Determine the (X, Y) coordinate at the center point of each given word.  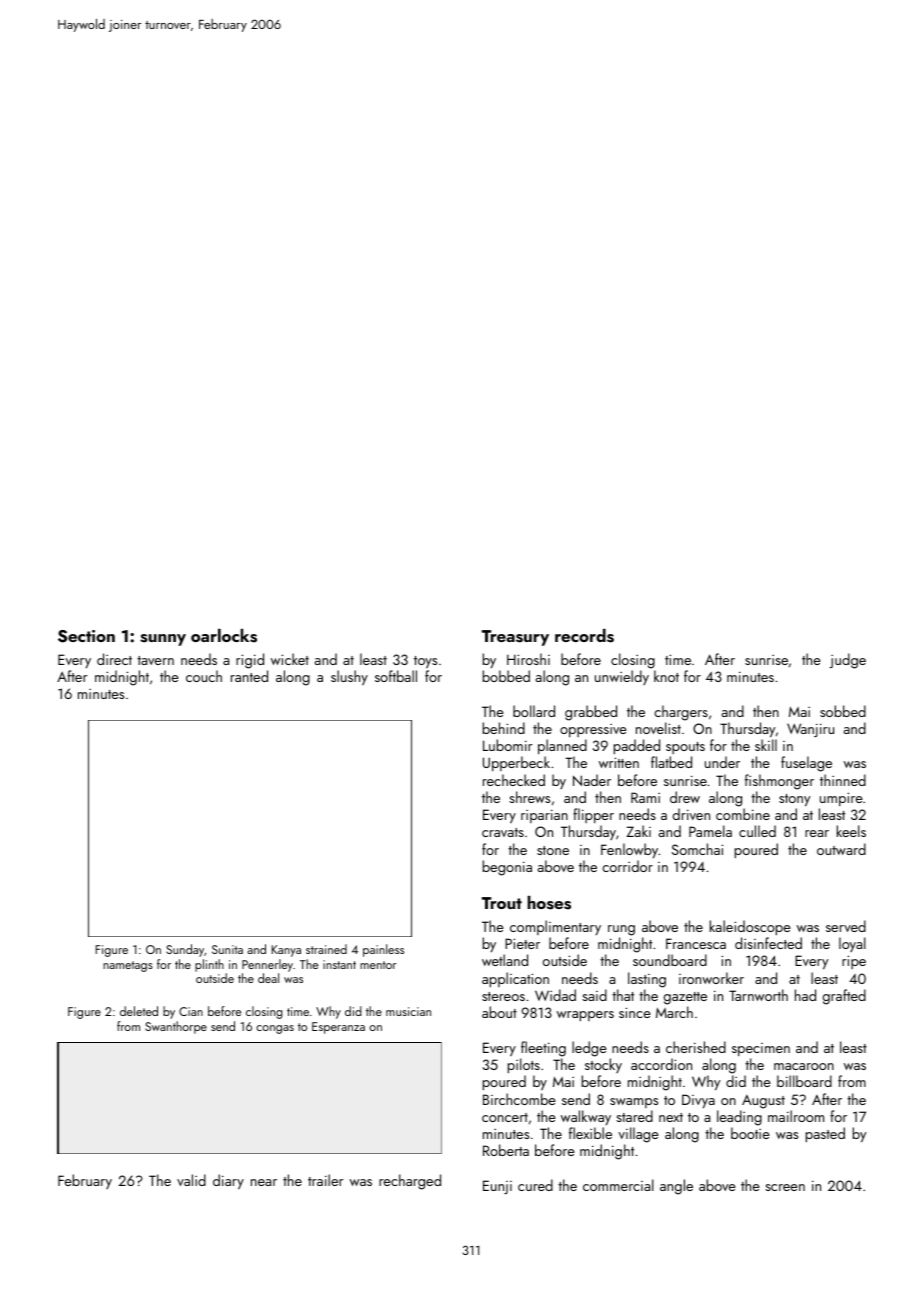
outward (841, 849)
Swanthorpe (176, 1027)
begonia (507, 868)
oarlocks (224, 636)
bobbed (506, 676)
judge (848, 661)
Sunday (185, 950)
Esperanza (338, 1028)
